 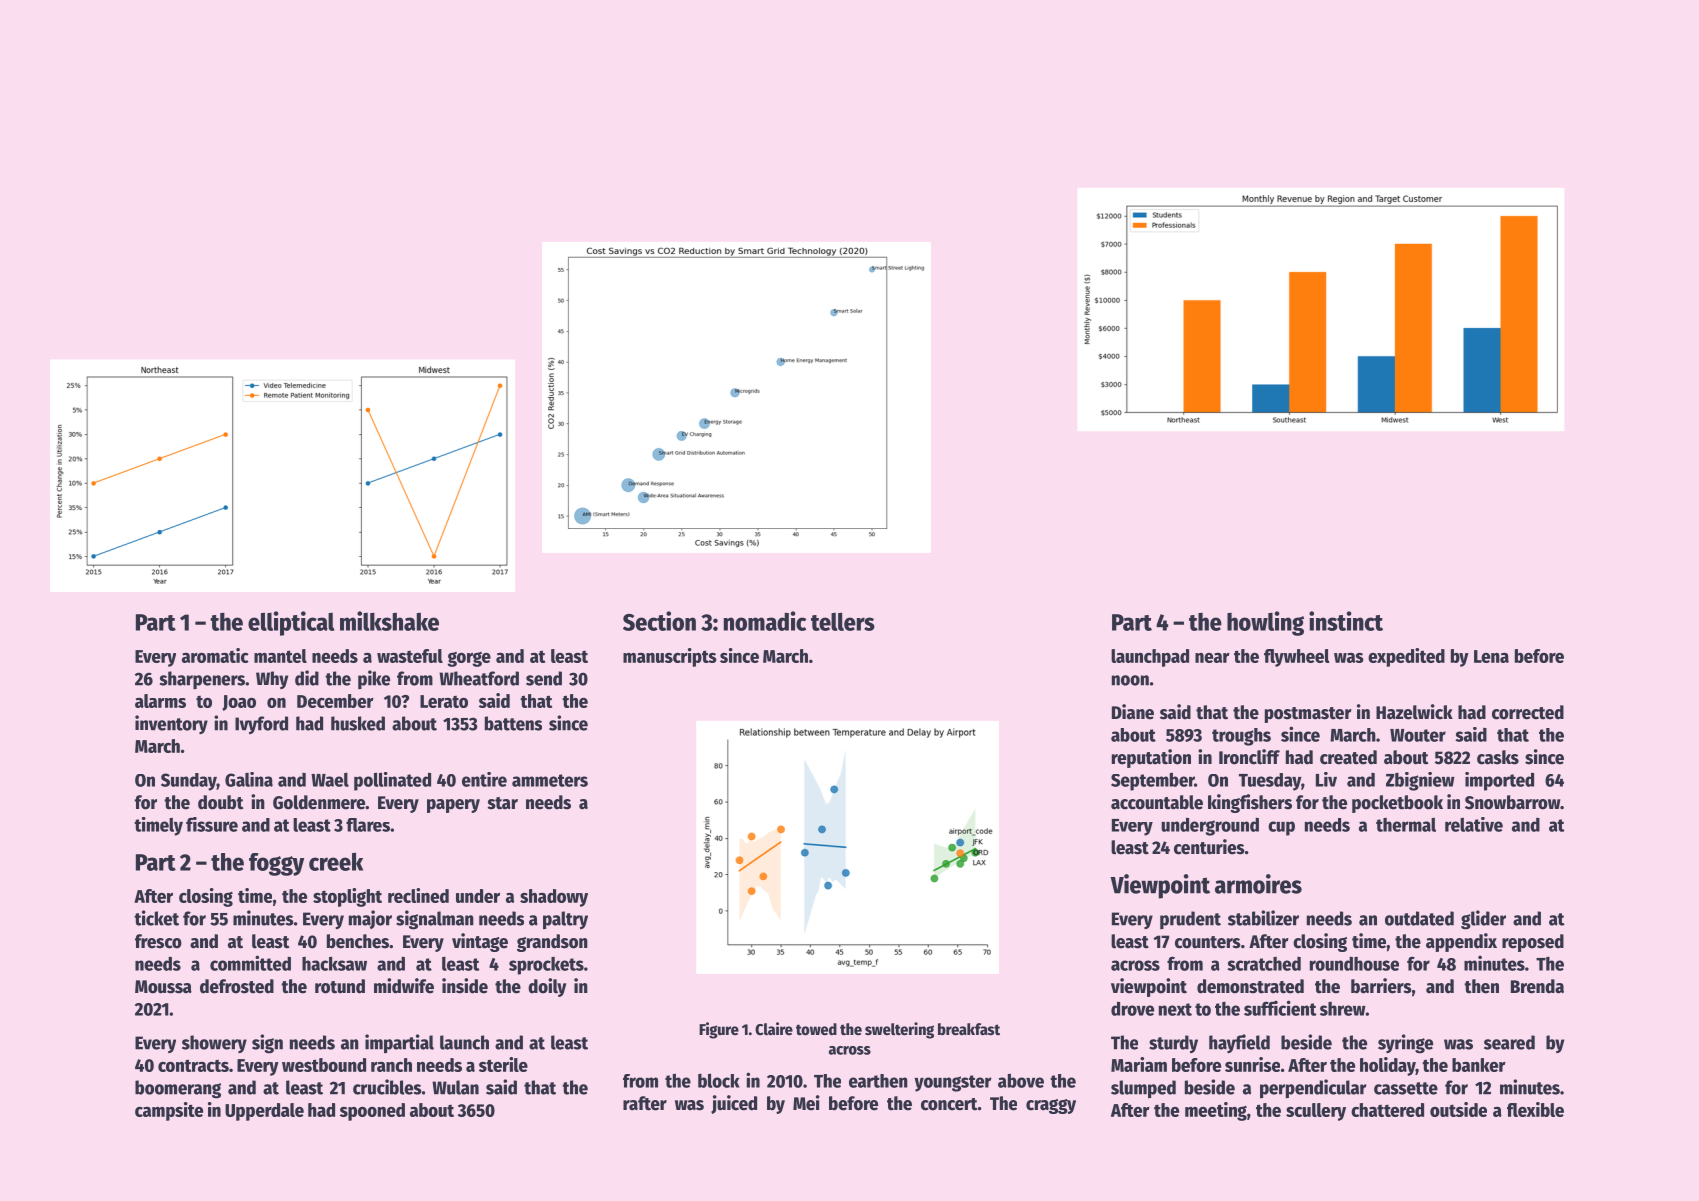 What do you see at coordinates (806, 1103) in the document?
I see `Mei` at bounding box center [806, 1103].
